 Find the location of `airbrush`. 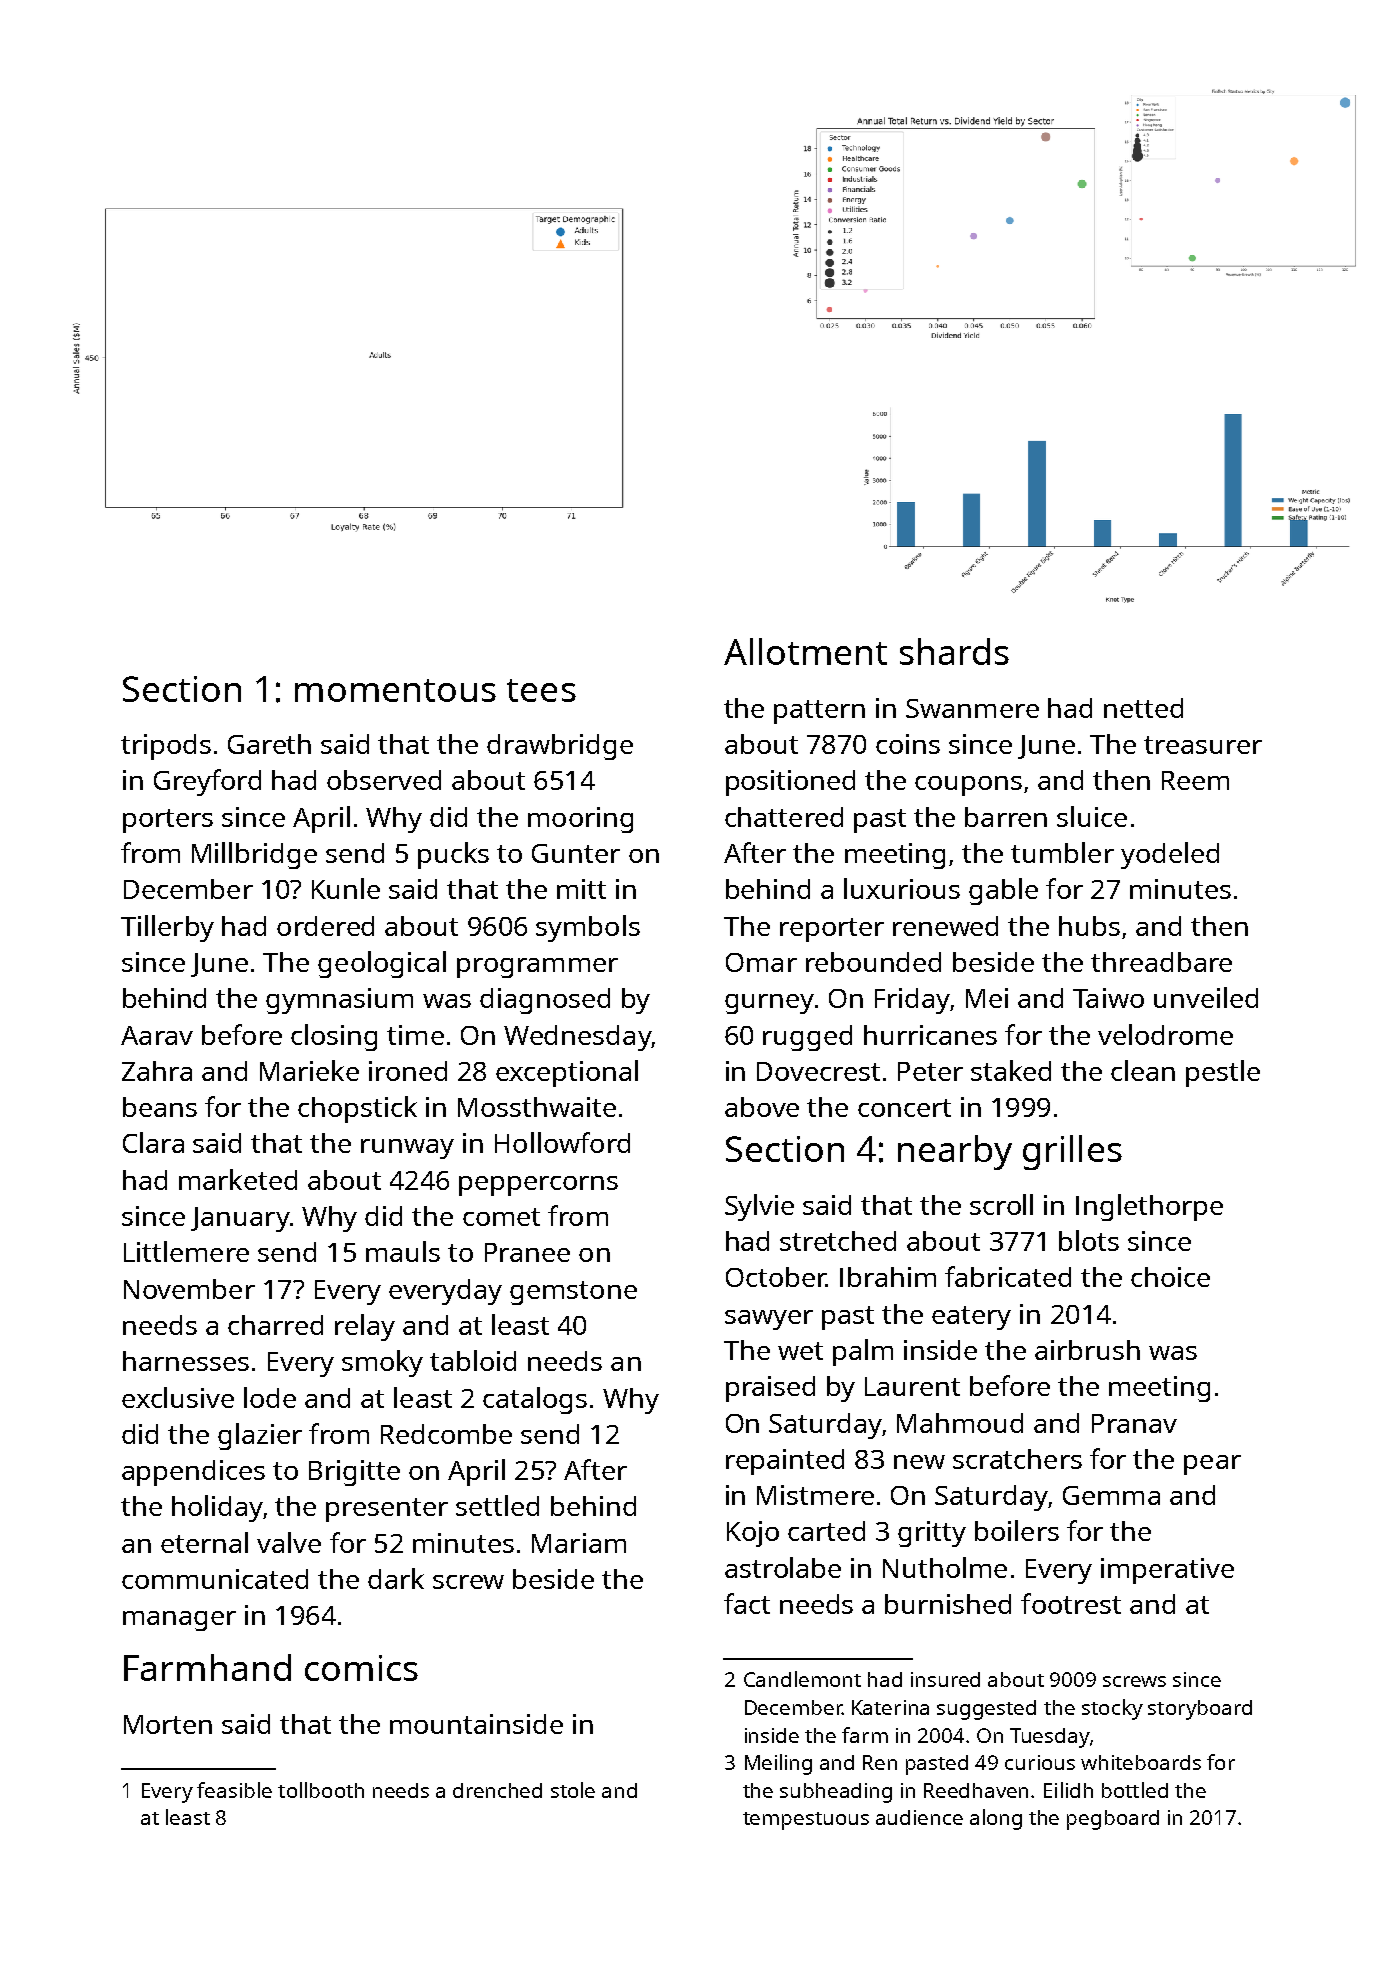

airbrush is located at coordinates (1087, 1350).
